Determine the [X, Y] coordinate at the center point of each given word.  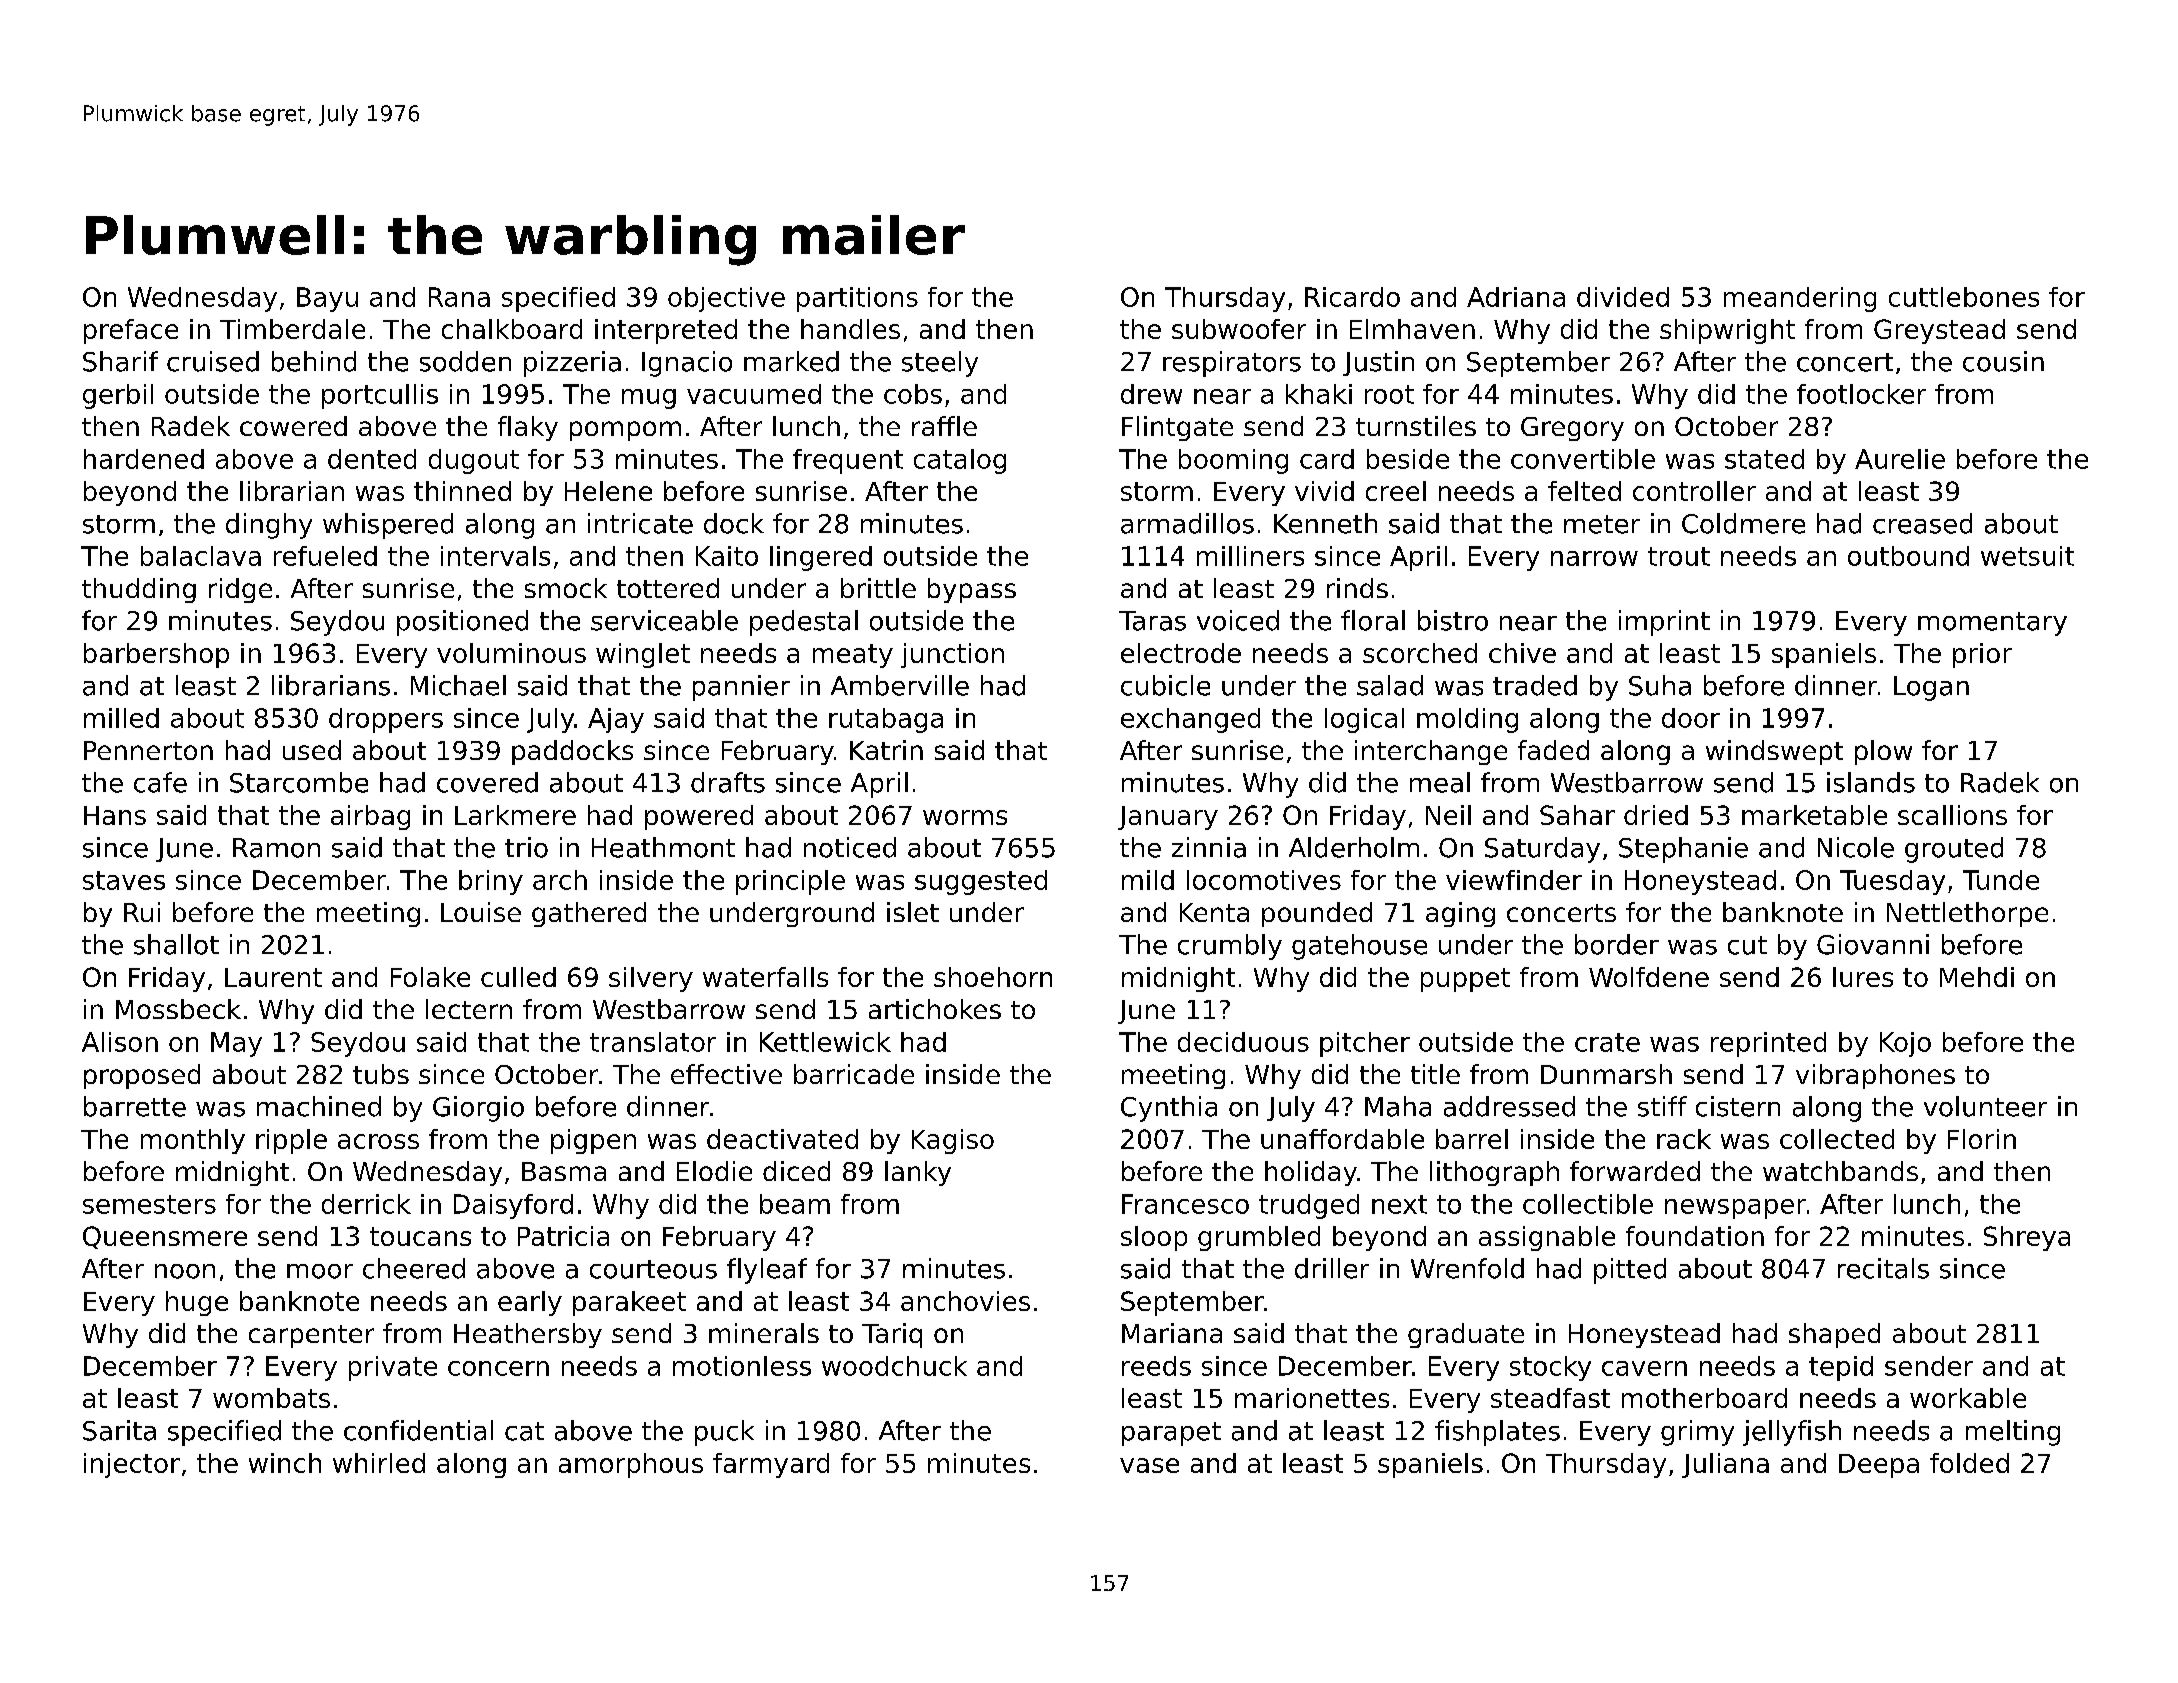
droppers [386, 720]
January [1168, 818]
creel [1396, 491]
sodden [465, 361]
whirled [379, 1463]
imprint [1664, 623]
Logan [1931, 688]
